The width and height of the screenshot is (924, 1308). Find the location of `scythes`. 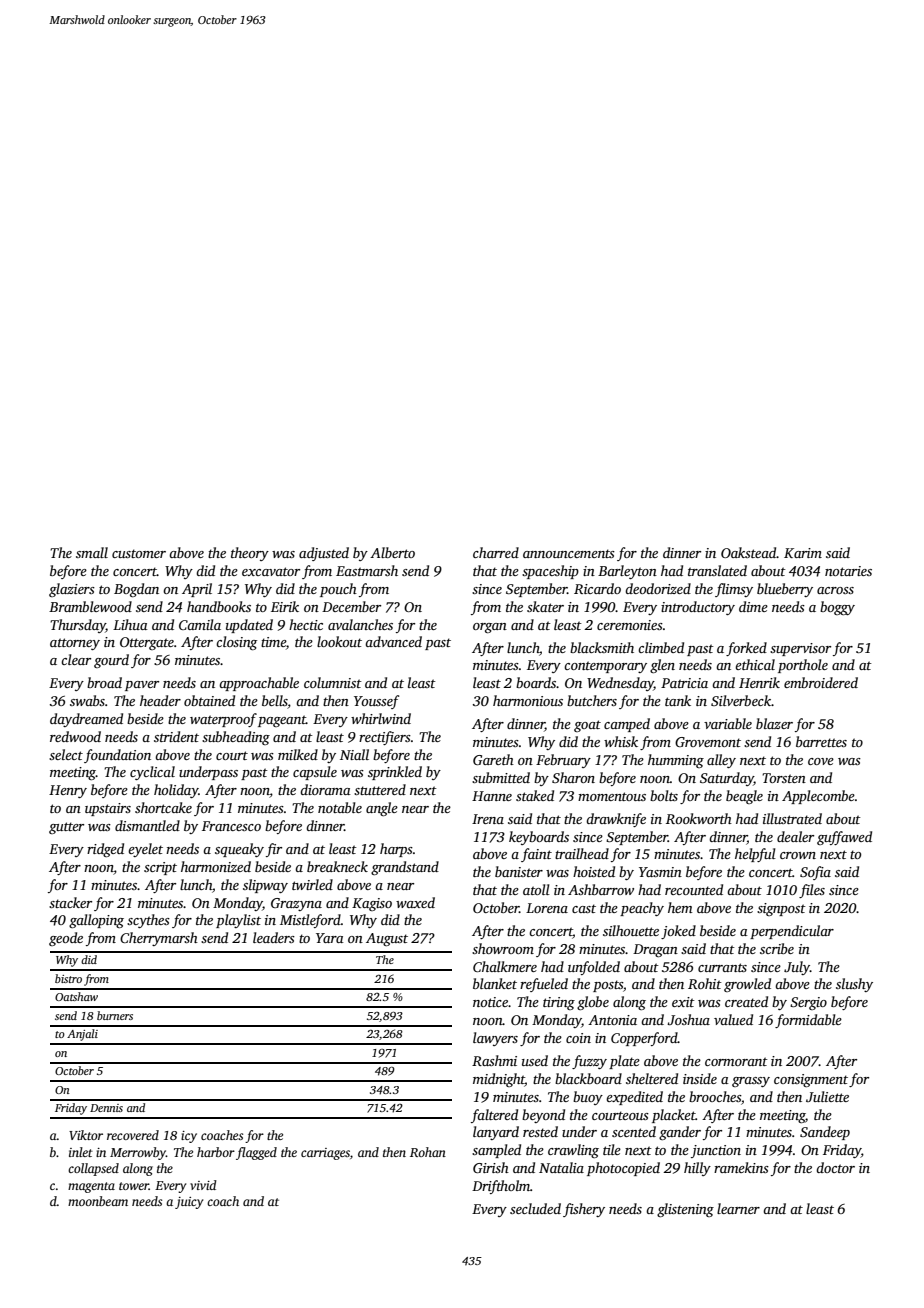

scythes is located at coordinates (148, 921).
